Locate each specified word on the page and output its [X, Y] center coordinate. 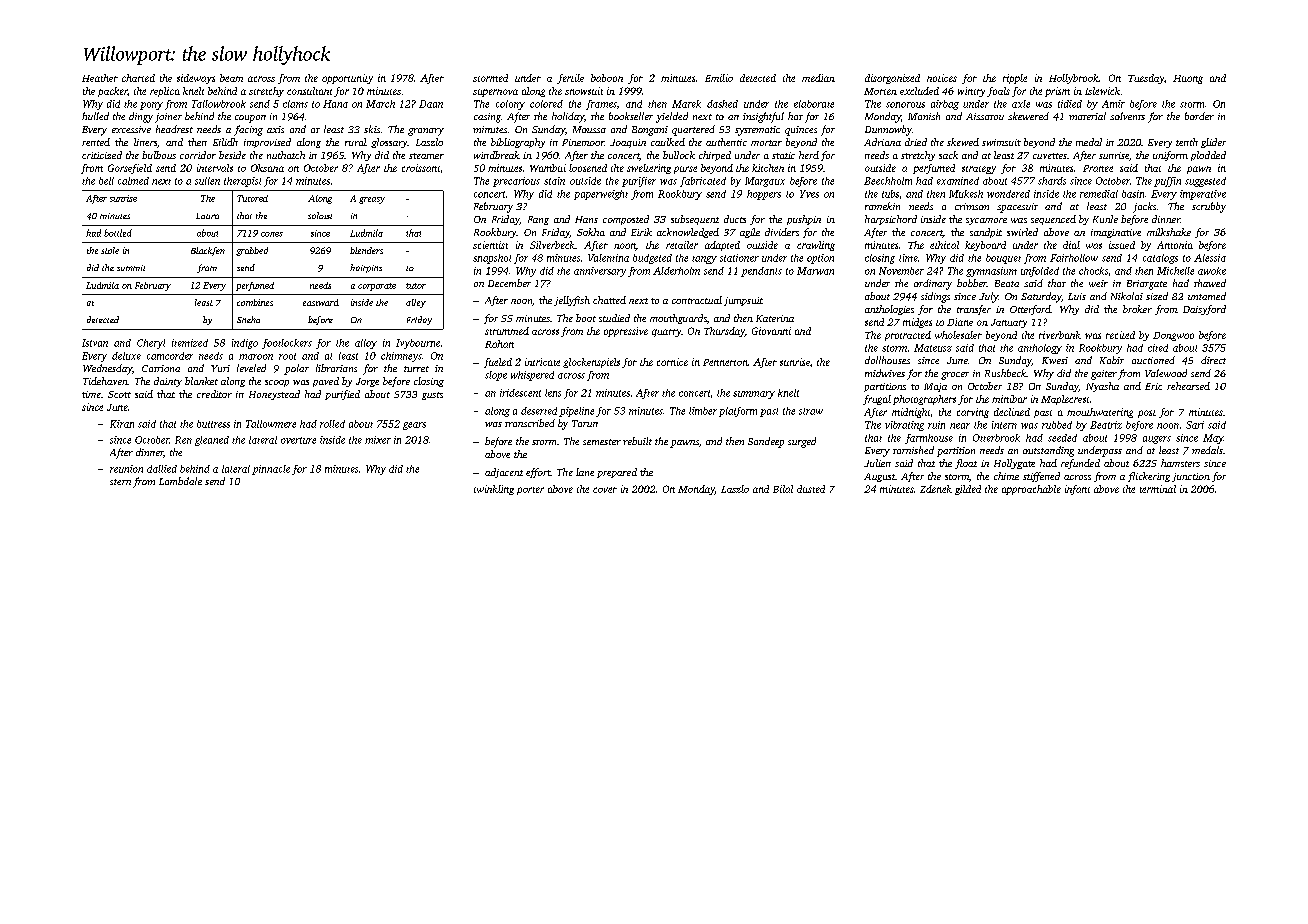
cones [272, 234]
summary [754, 395]
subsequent [695, 220]
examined [958, 181]
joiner [168, 118]
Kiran [122, 424]
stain [554, 181]
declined [1012, 412]
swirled [1022, 232]
